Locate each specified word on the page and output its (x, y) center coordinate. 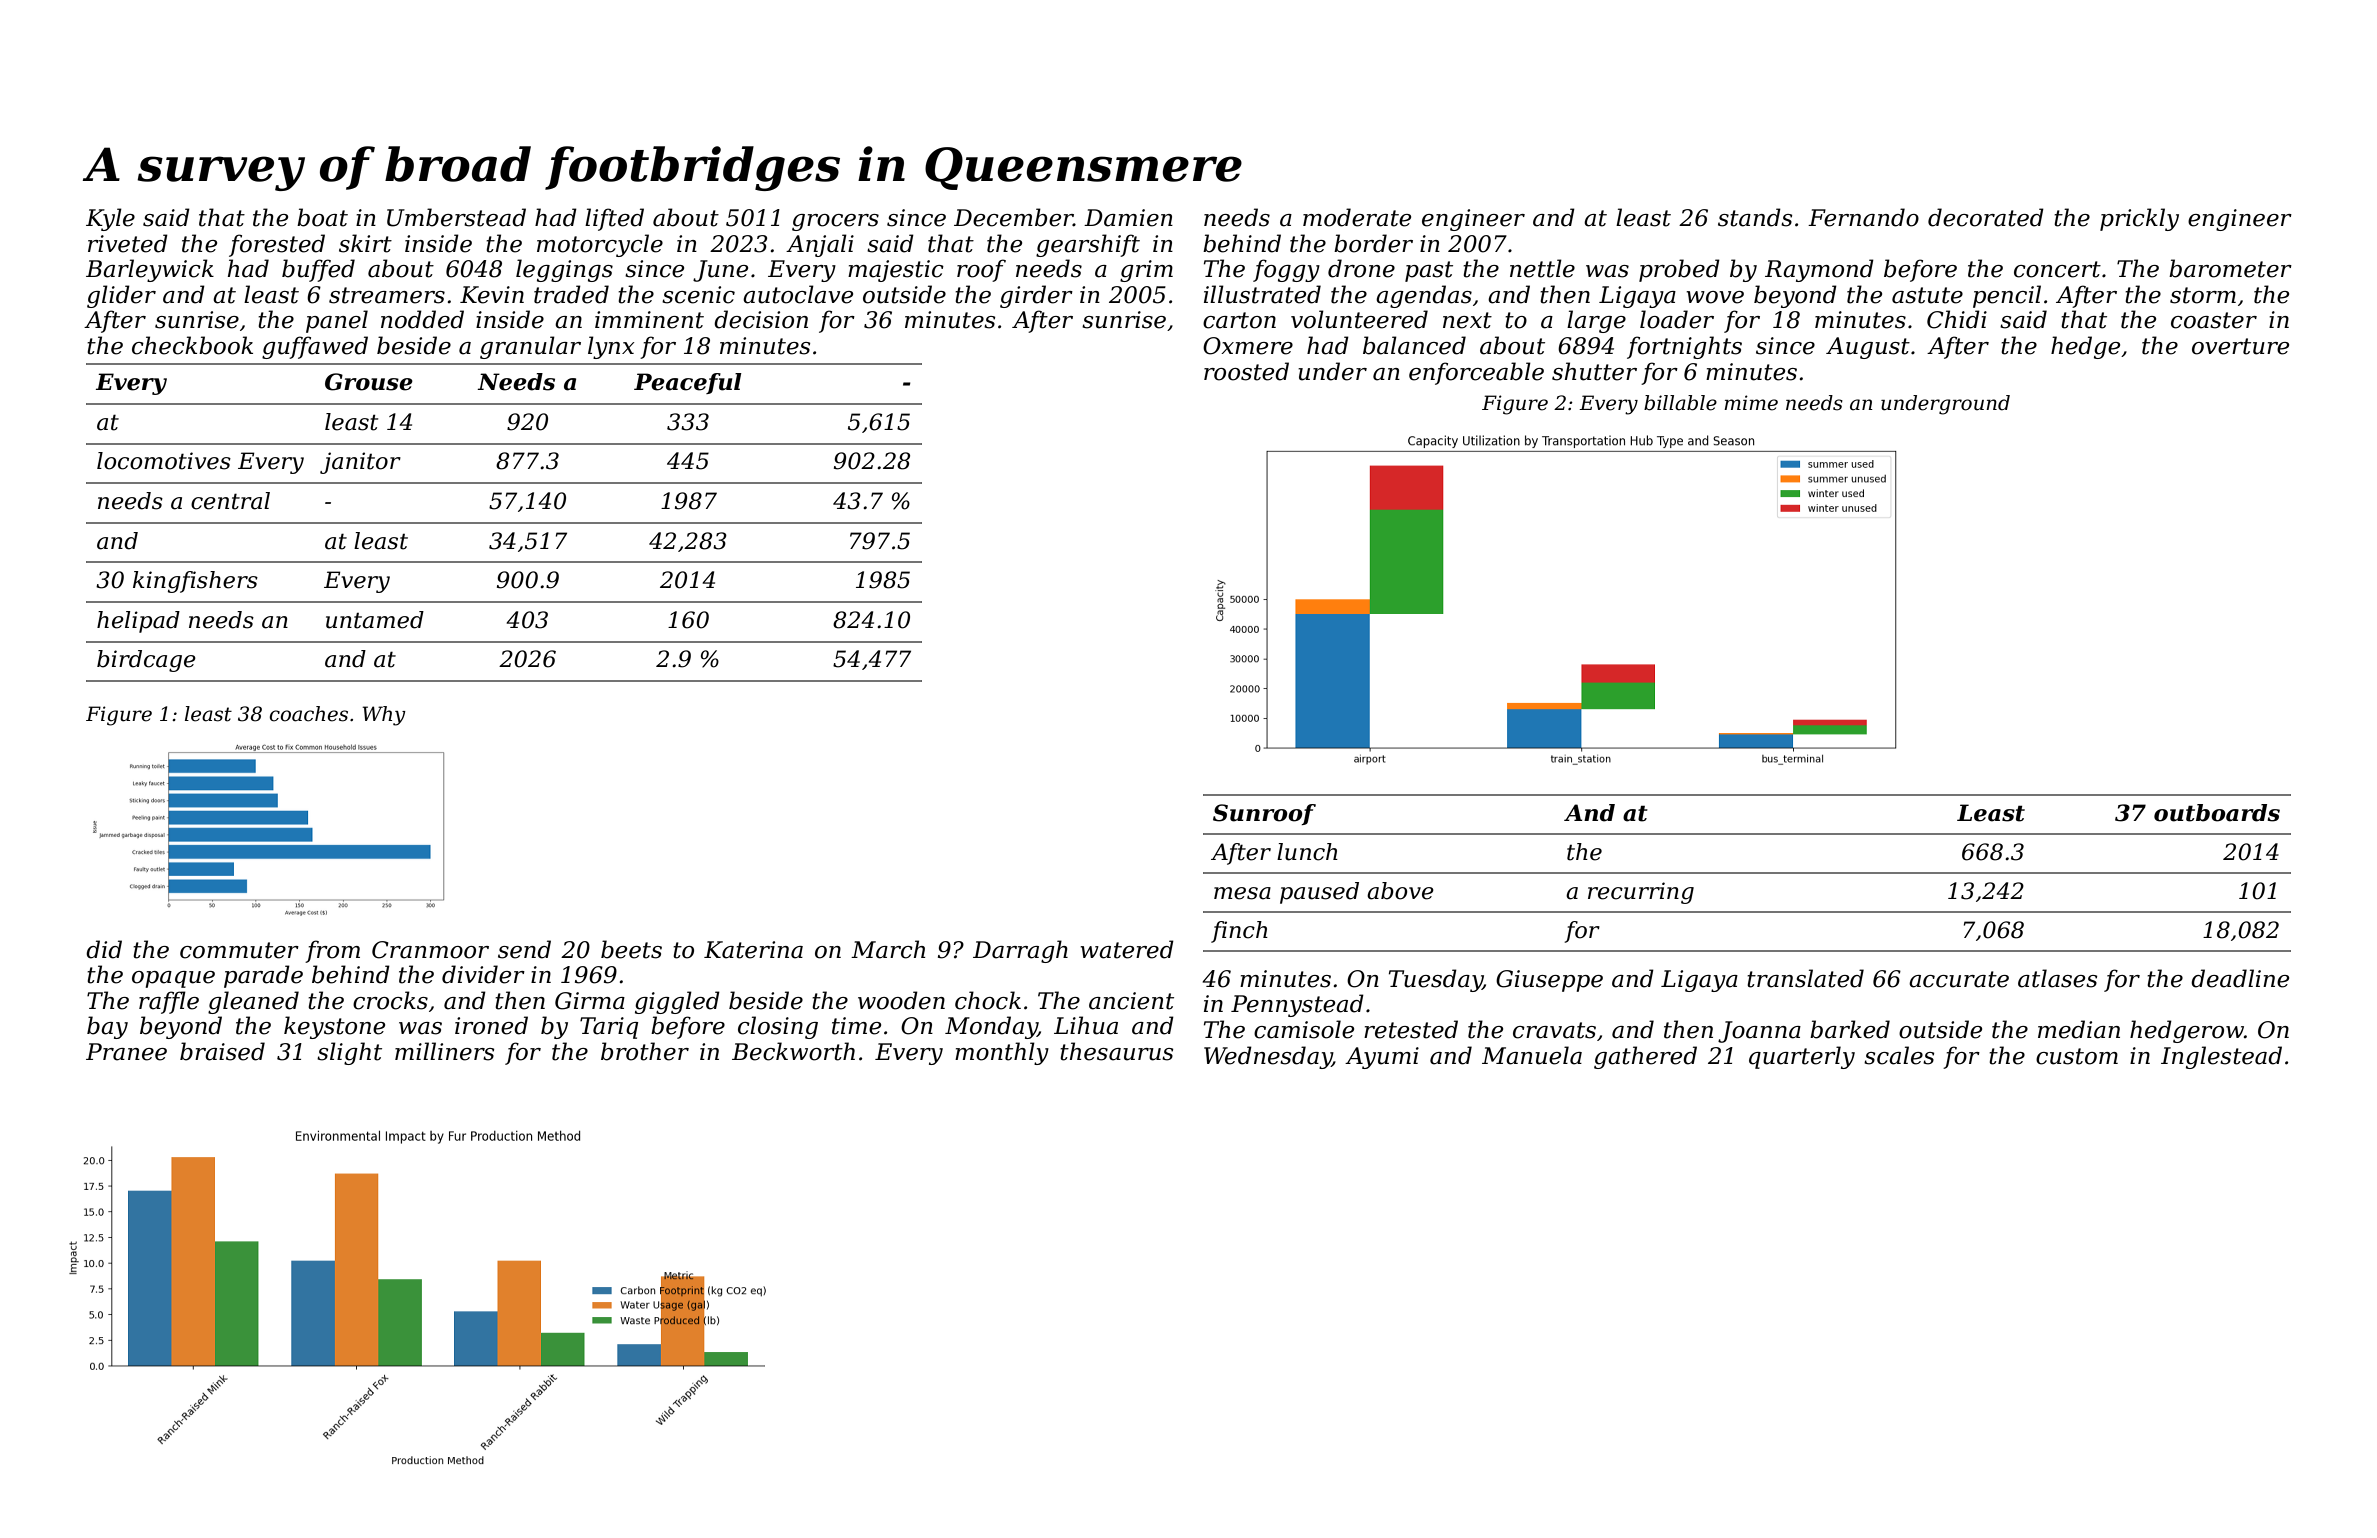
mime (1751, 403)
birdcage (146, 661)
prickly (2139, 219)
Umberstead (456, 217)
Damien (1128, 218)
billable (1680, 403)
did (104, 949)
